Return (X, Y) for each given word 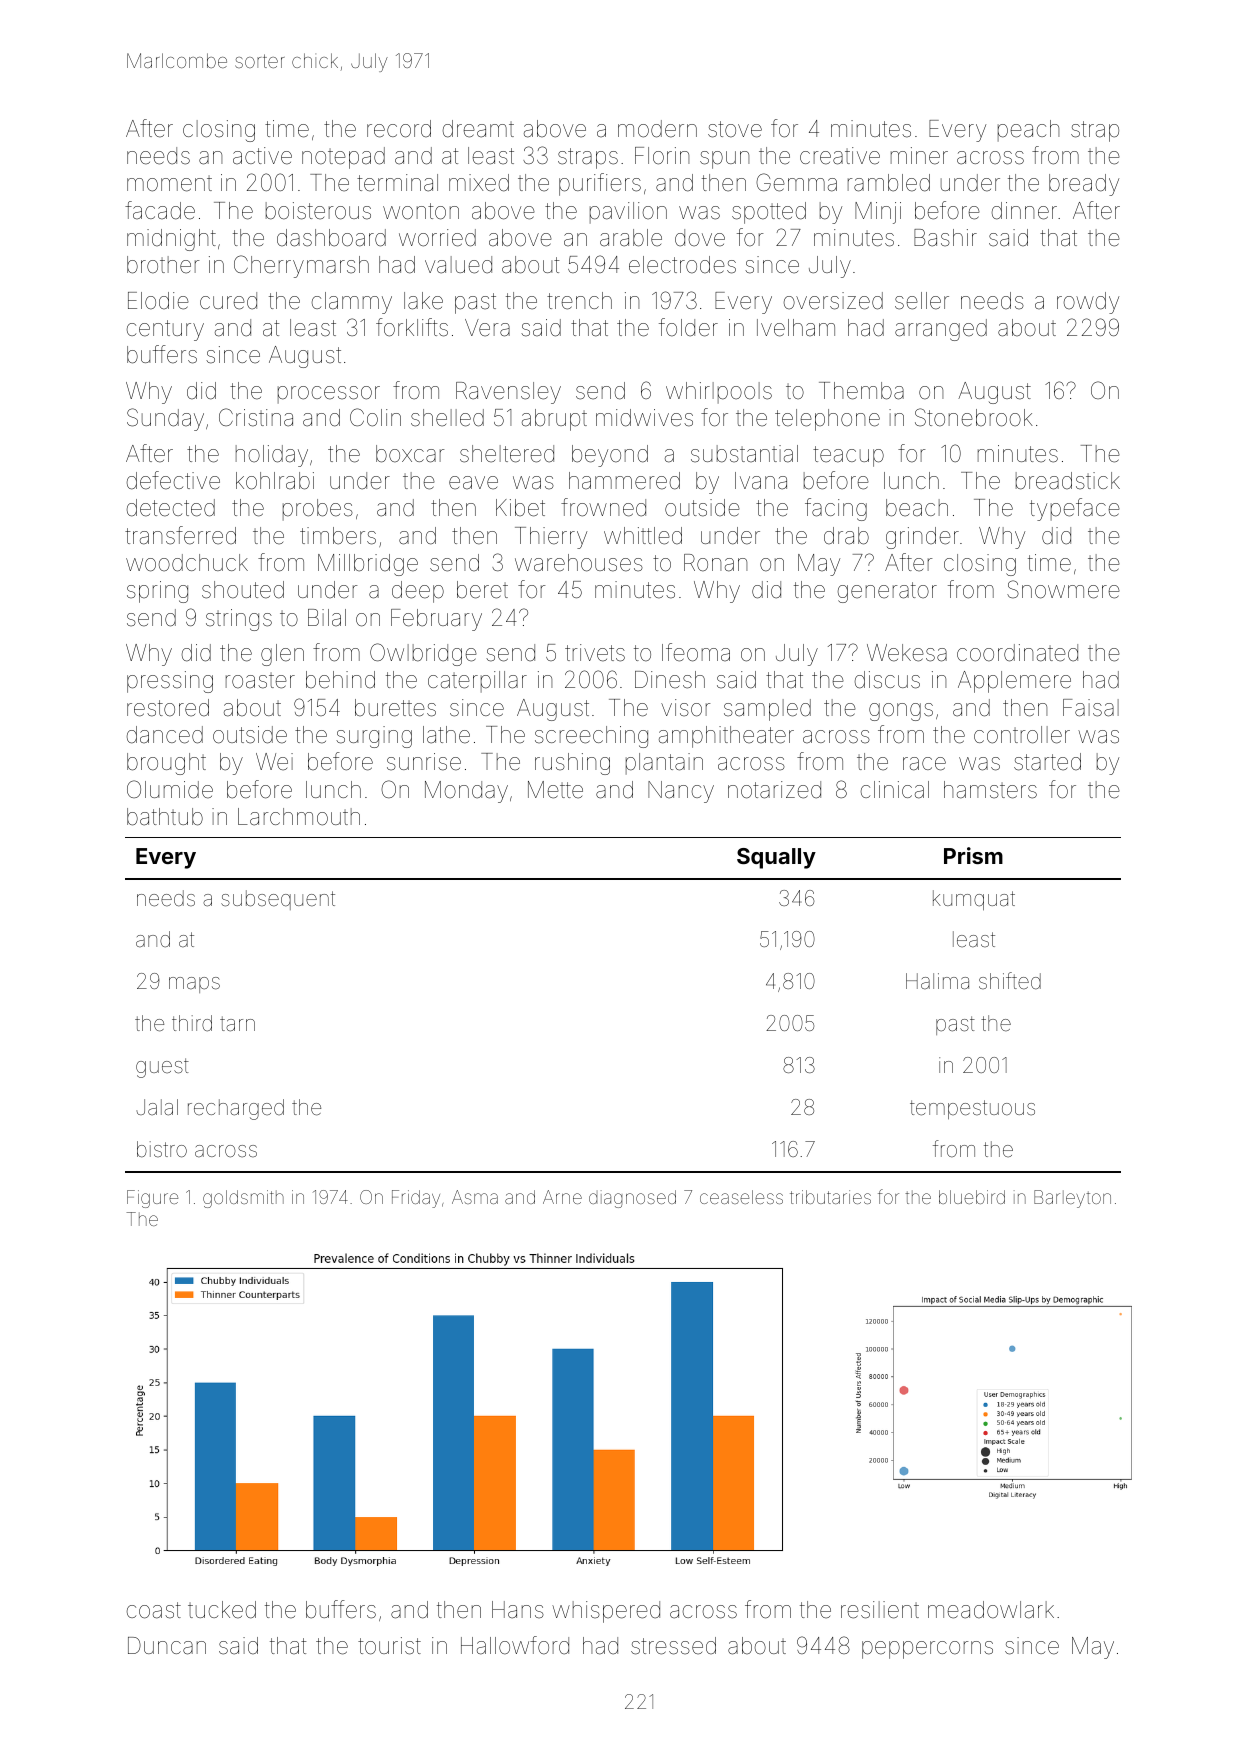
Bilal (327, 617)
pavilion (628, 213)
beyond (610, 456)
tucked (222, 1610)
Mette (555, 790)
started (1047, 762)
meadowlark (991, 1610)
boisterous (318, 211)
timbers (338, 536)
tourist (389, 1646)
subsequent (278, 900)
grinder (922, 538)
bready (1084, 185)
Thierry (551, 538)
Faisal (1091, 708)
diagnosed (632, 1199)
